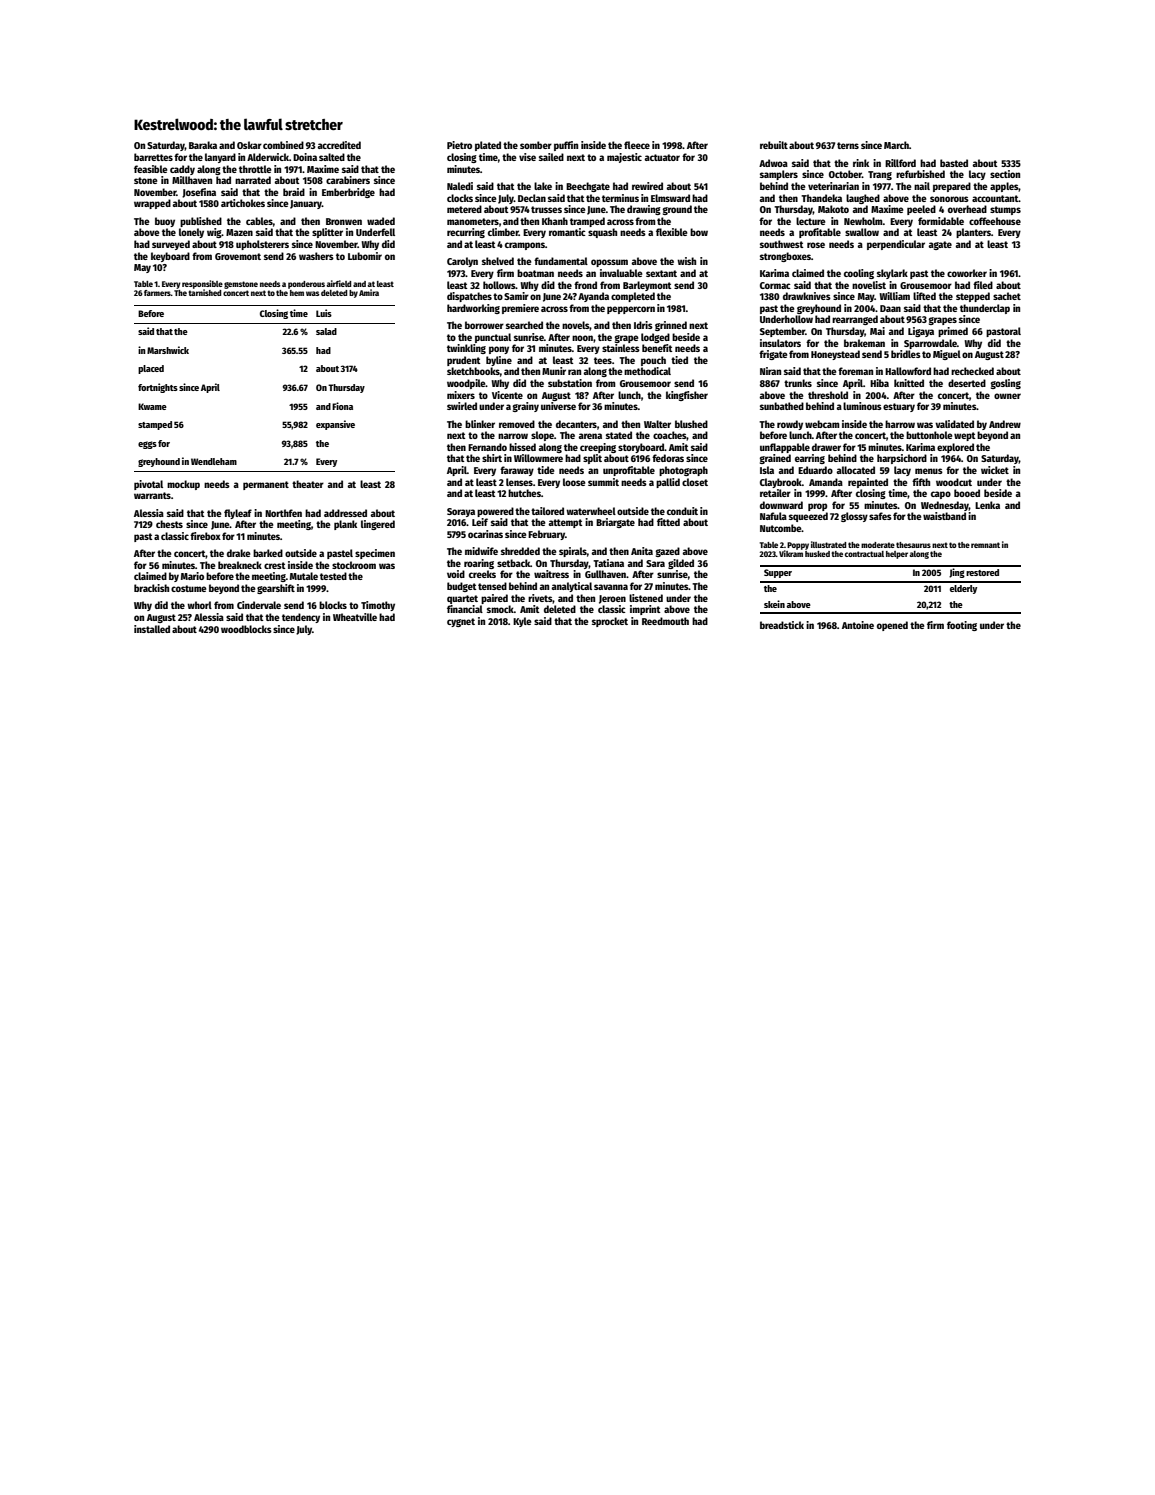  What do you see at coordinates (268, 553) in the image?
I see `barked` at bounding box center [268, 553].
